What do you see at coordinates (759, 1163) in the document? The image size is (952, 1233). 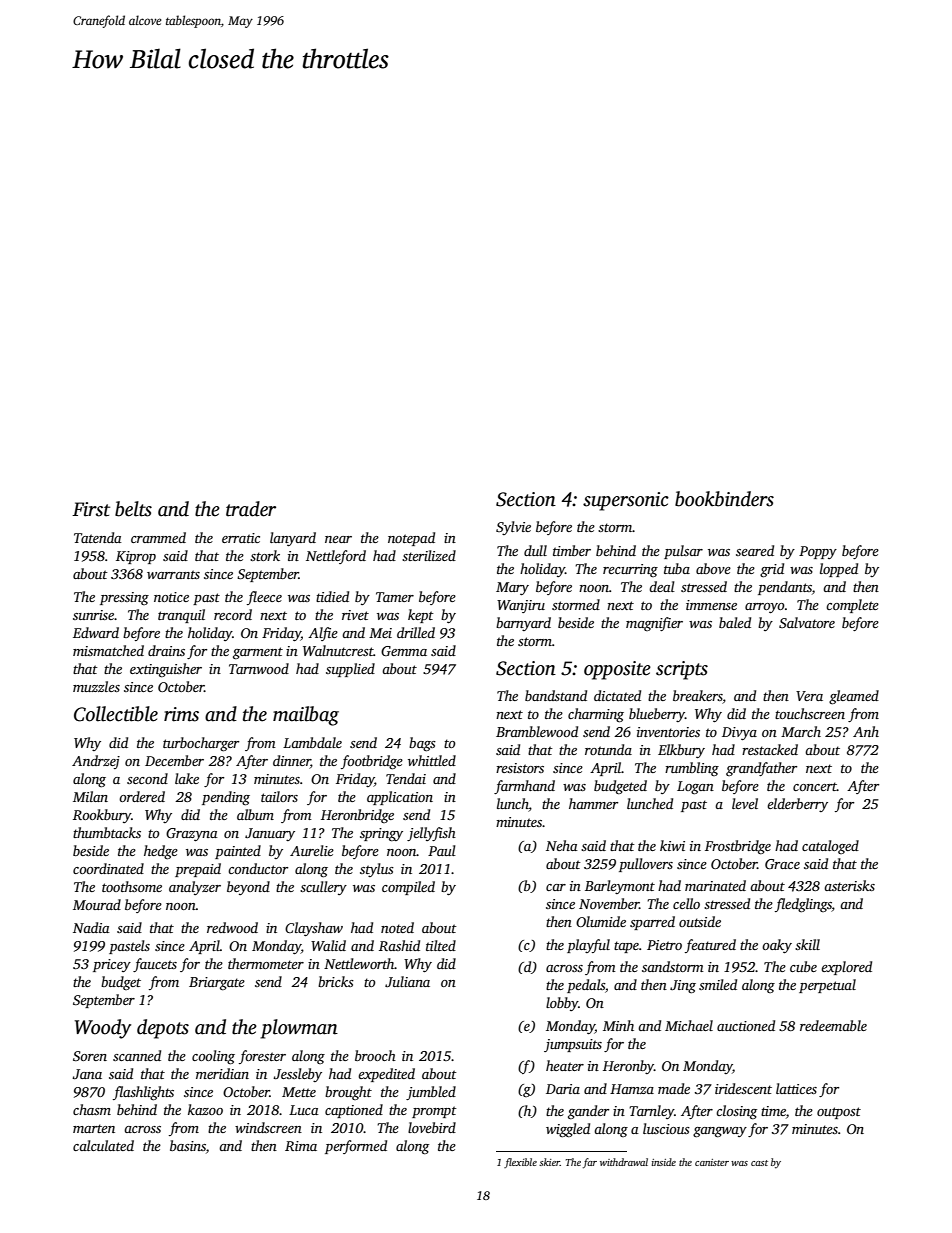 I see `cast` at bounding box center [759, 1163].
